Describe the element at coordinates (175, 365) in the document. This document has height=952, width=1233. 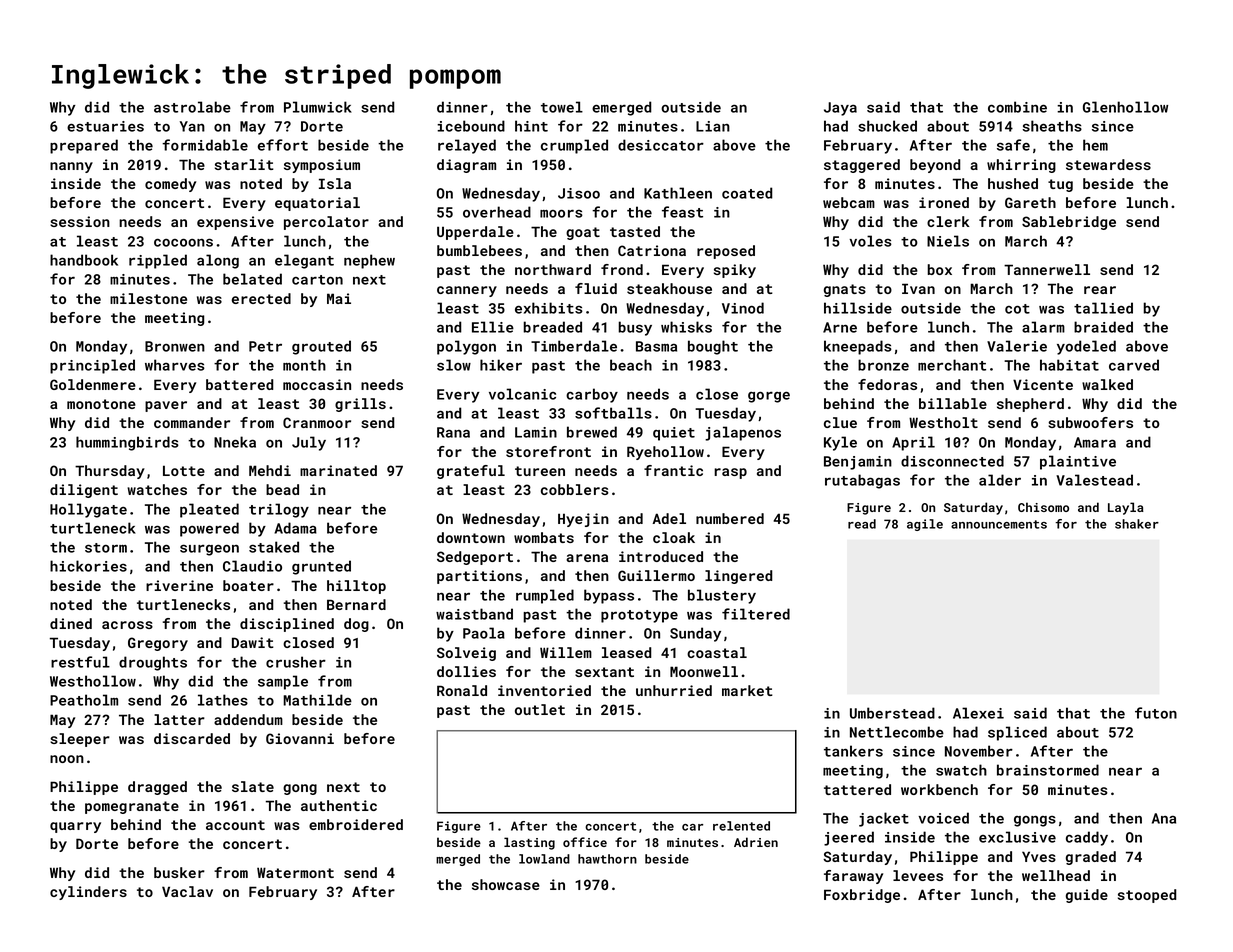
I see `wharves` at that location.
